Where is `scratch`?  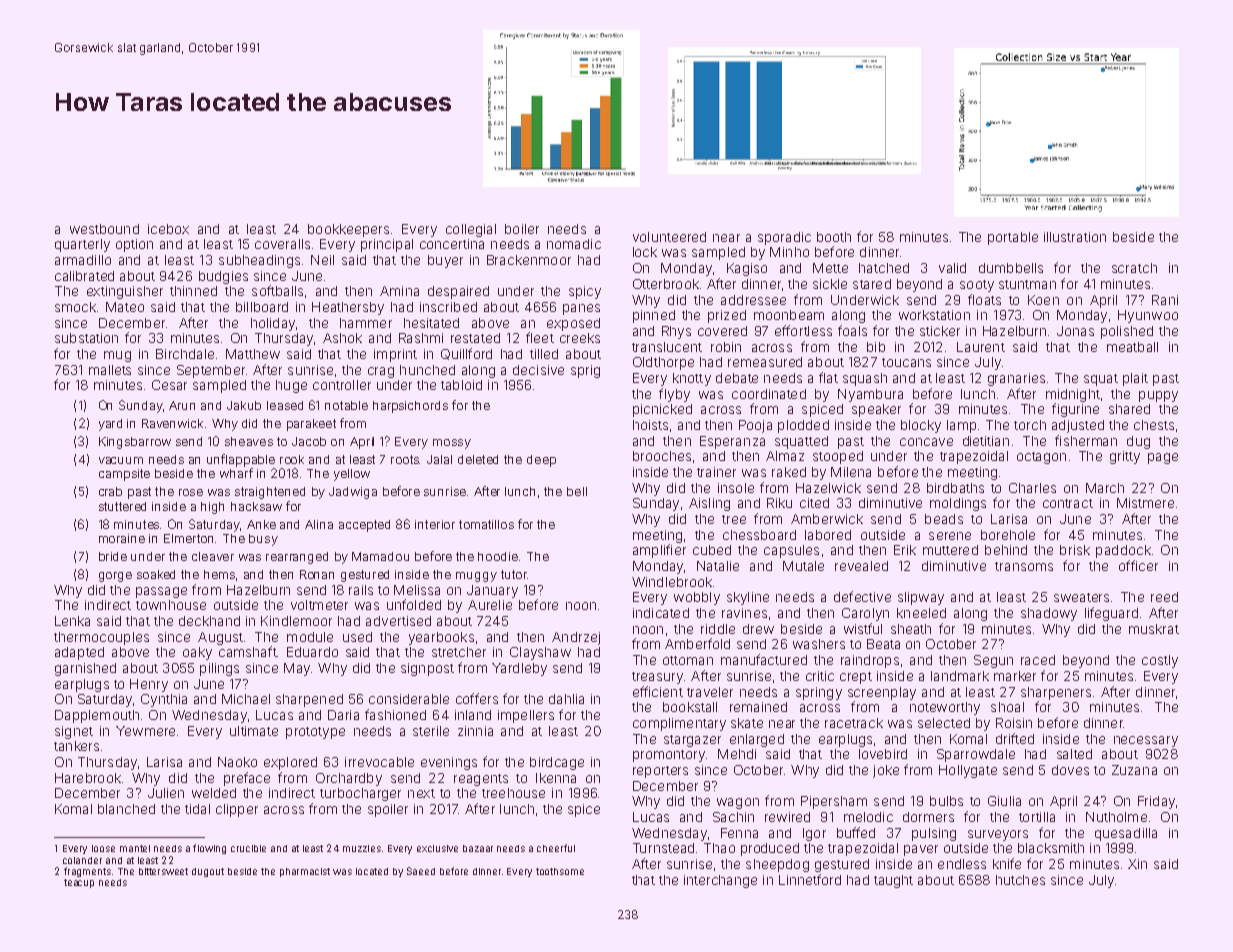 scratch is located at coordinates (1134, 268).
